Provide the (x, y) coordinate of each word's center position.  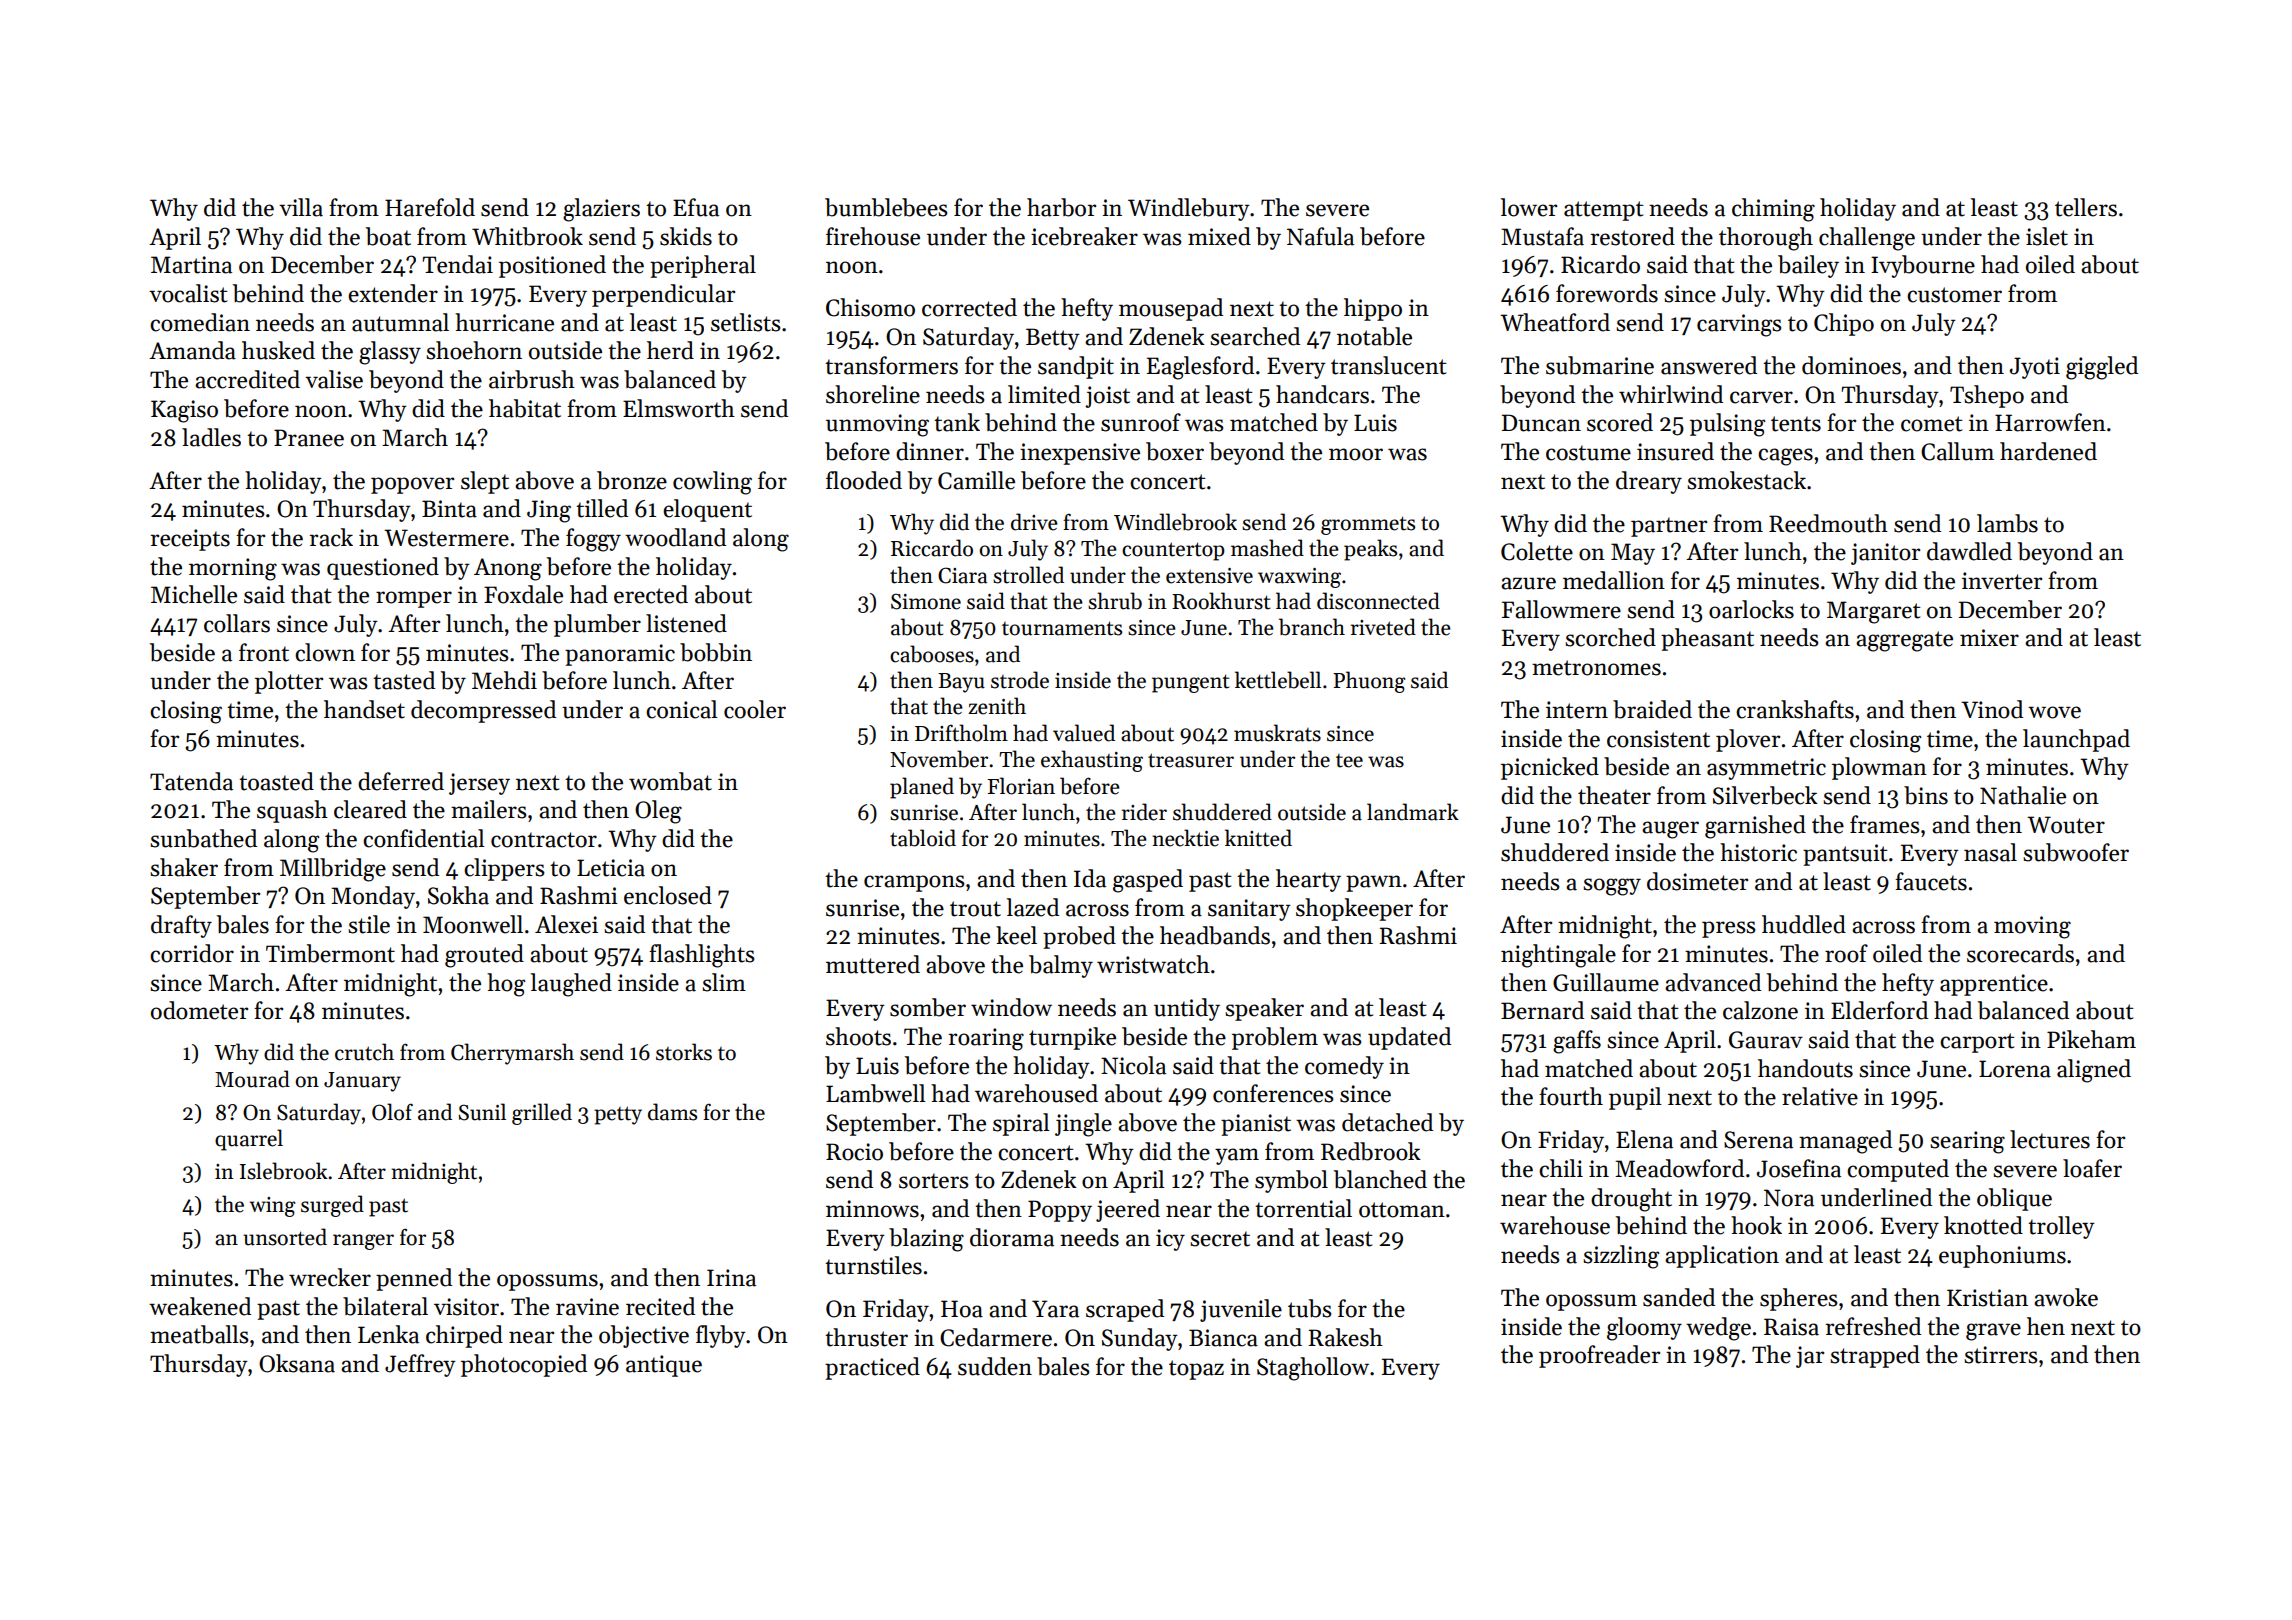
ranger (363, 1242)
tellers (2086, 207)
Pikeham (2091, 1039)
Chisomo (870, 307)
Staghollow (1313, 1369)
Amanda (192, 350)
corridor (192, 953)
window (1011, 1007)
